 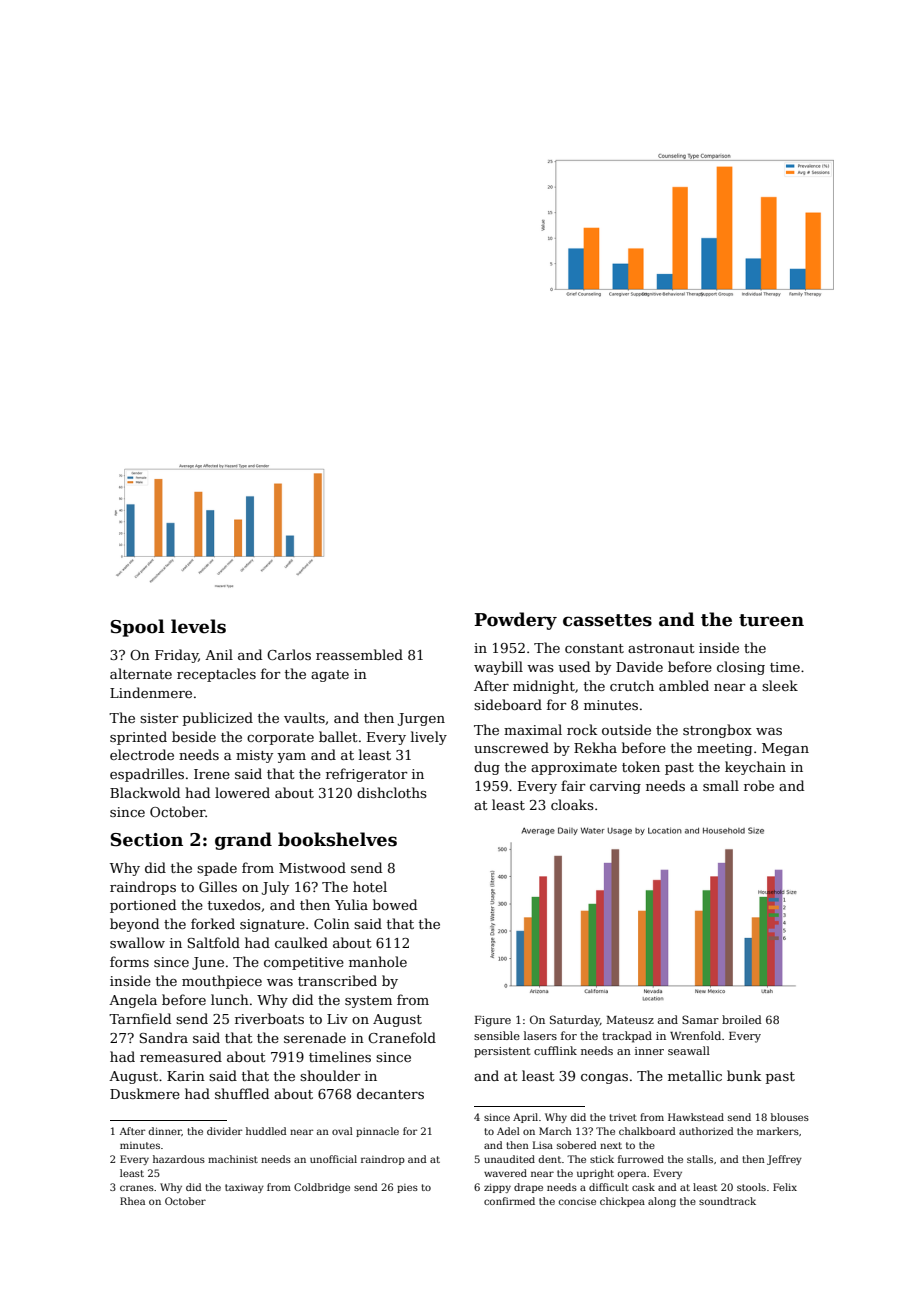 What do you see at coordinates (212, 774) in the screenshot?
I see `Irene` at bounding box center [212, 774].
